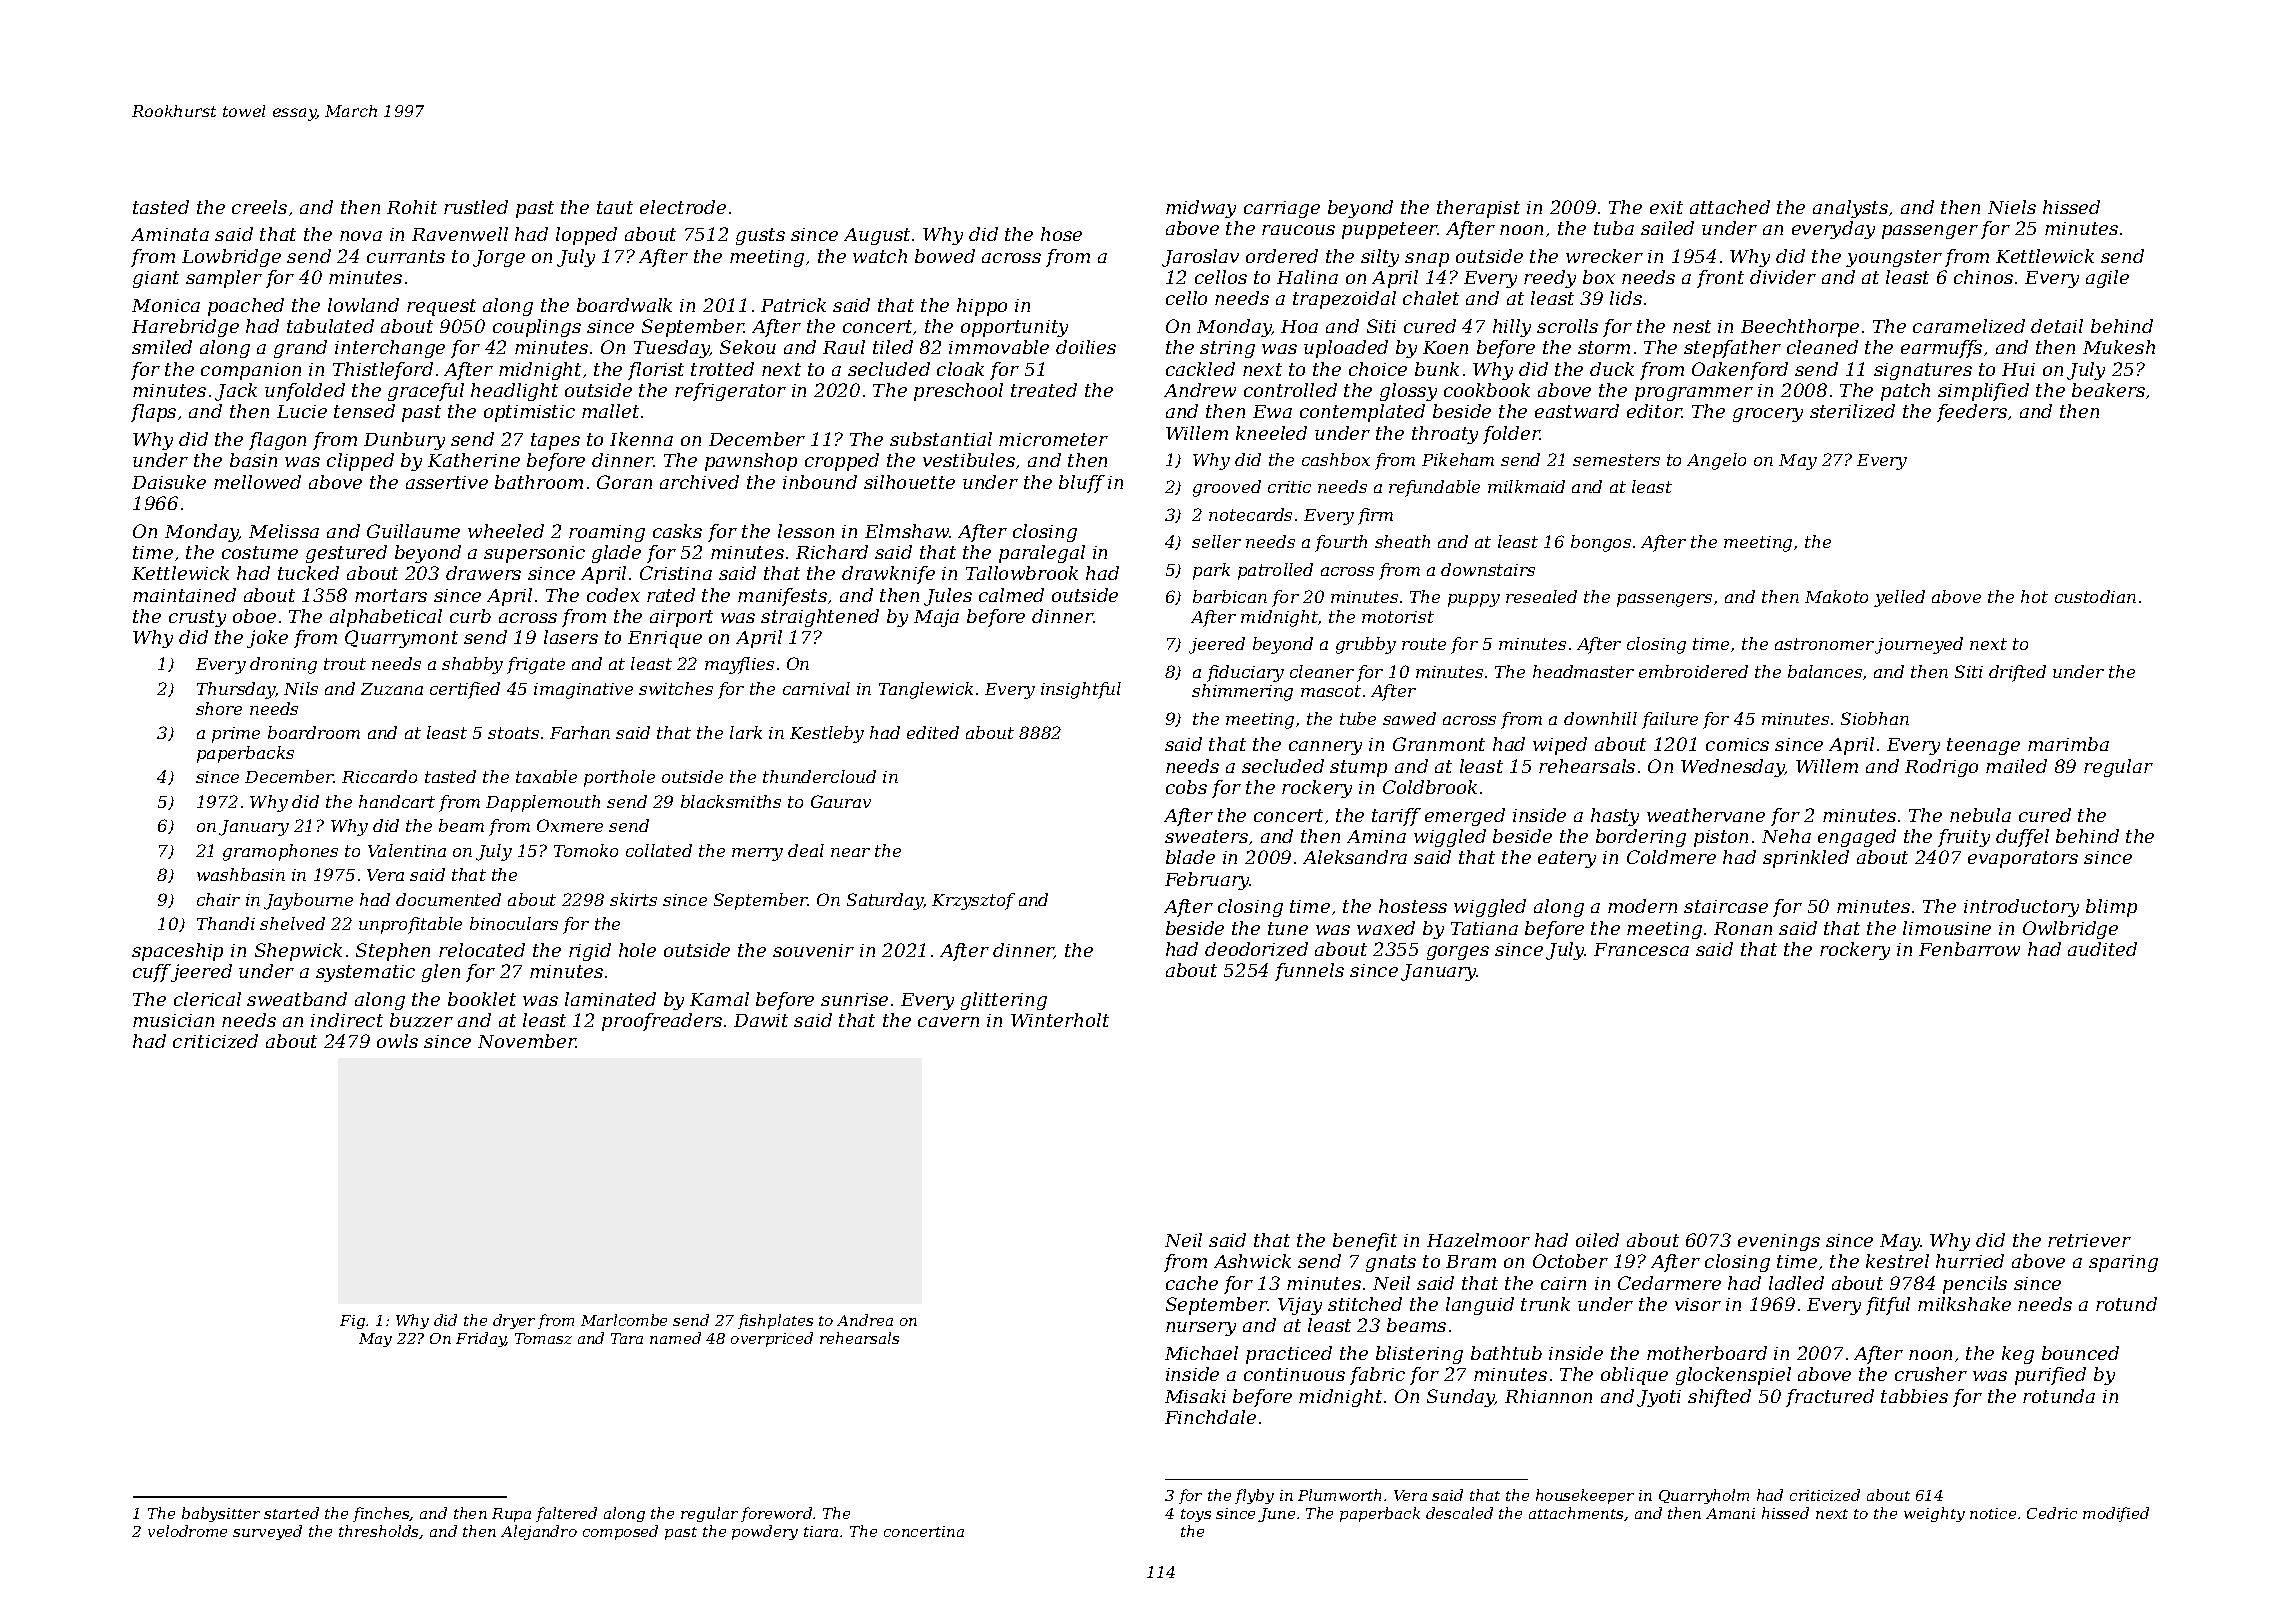 The height and width of the page is (1620, 2292). What do you see at coordinates (1972, 413) in the page?
I see `feeders` at bounding box center [1972, 413].
